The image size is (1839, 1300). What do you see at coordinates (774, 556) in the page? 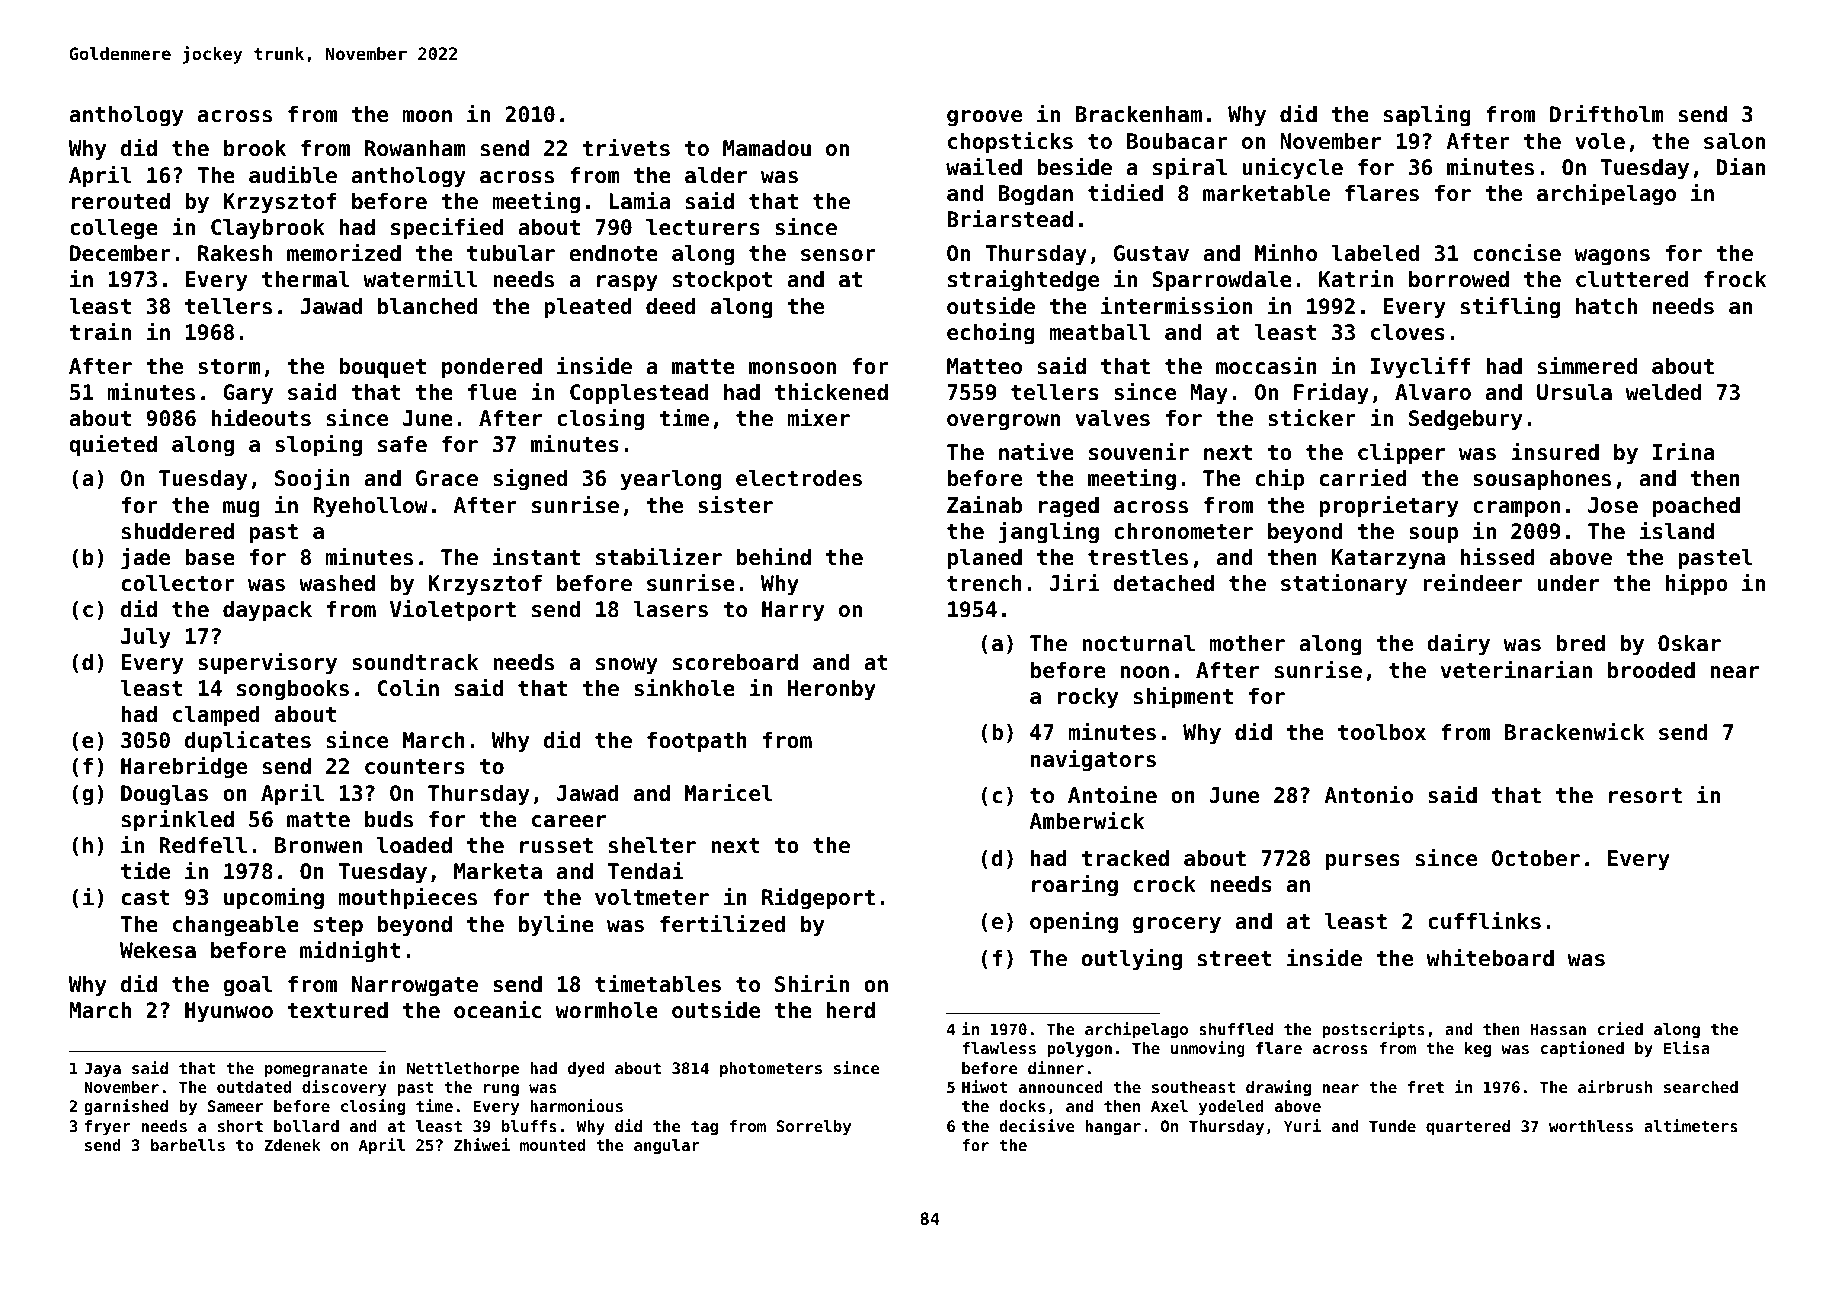
I see `behind` at bounding box center [774, 556].
